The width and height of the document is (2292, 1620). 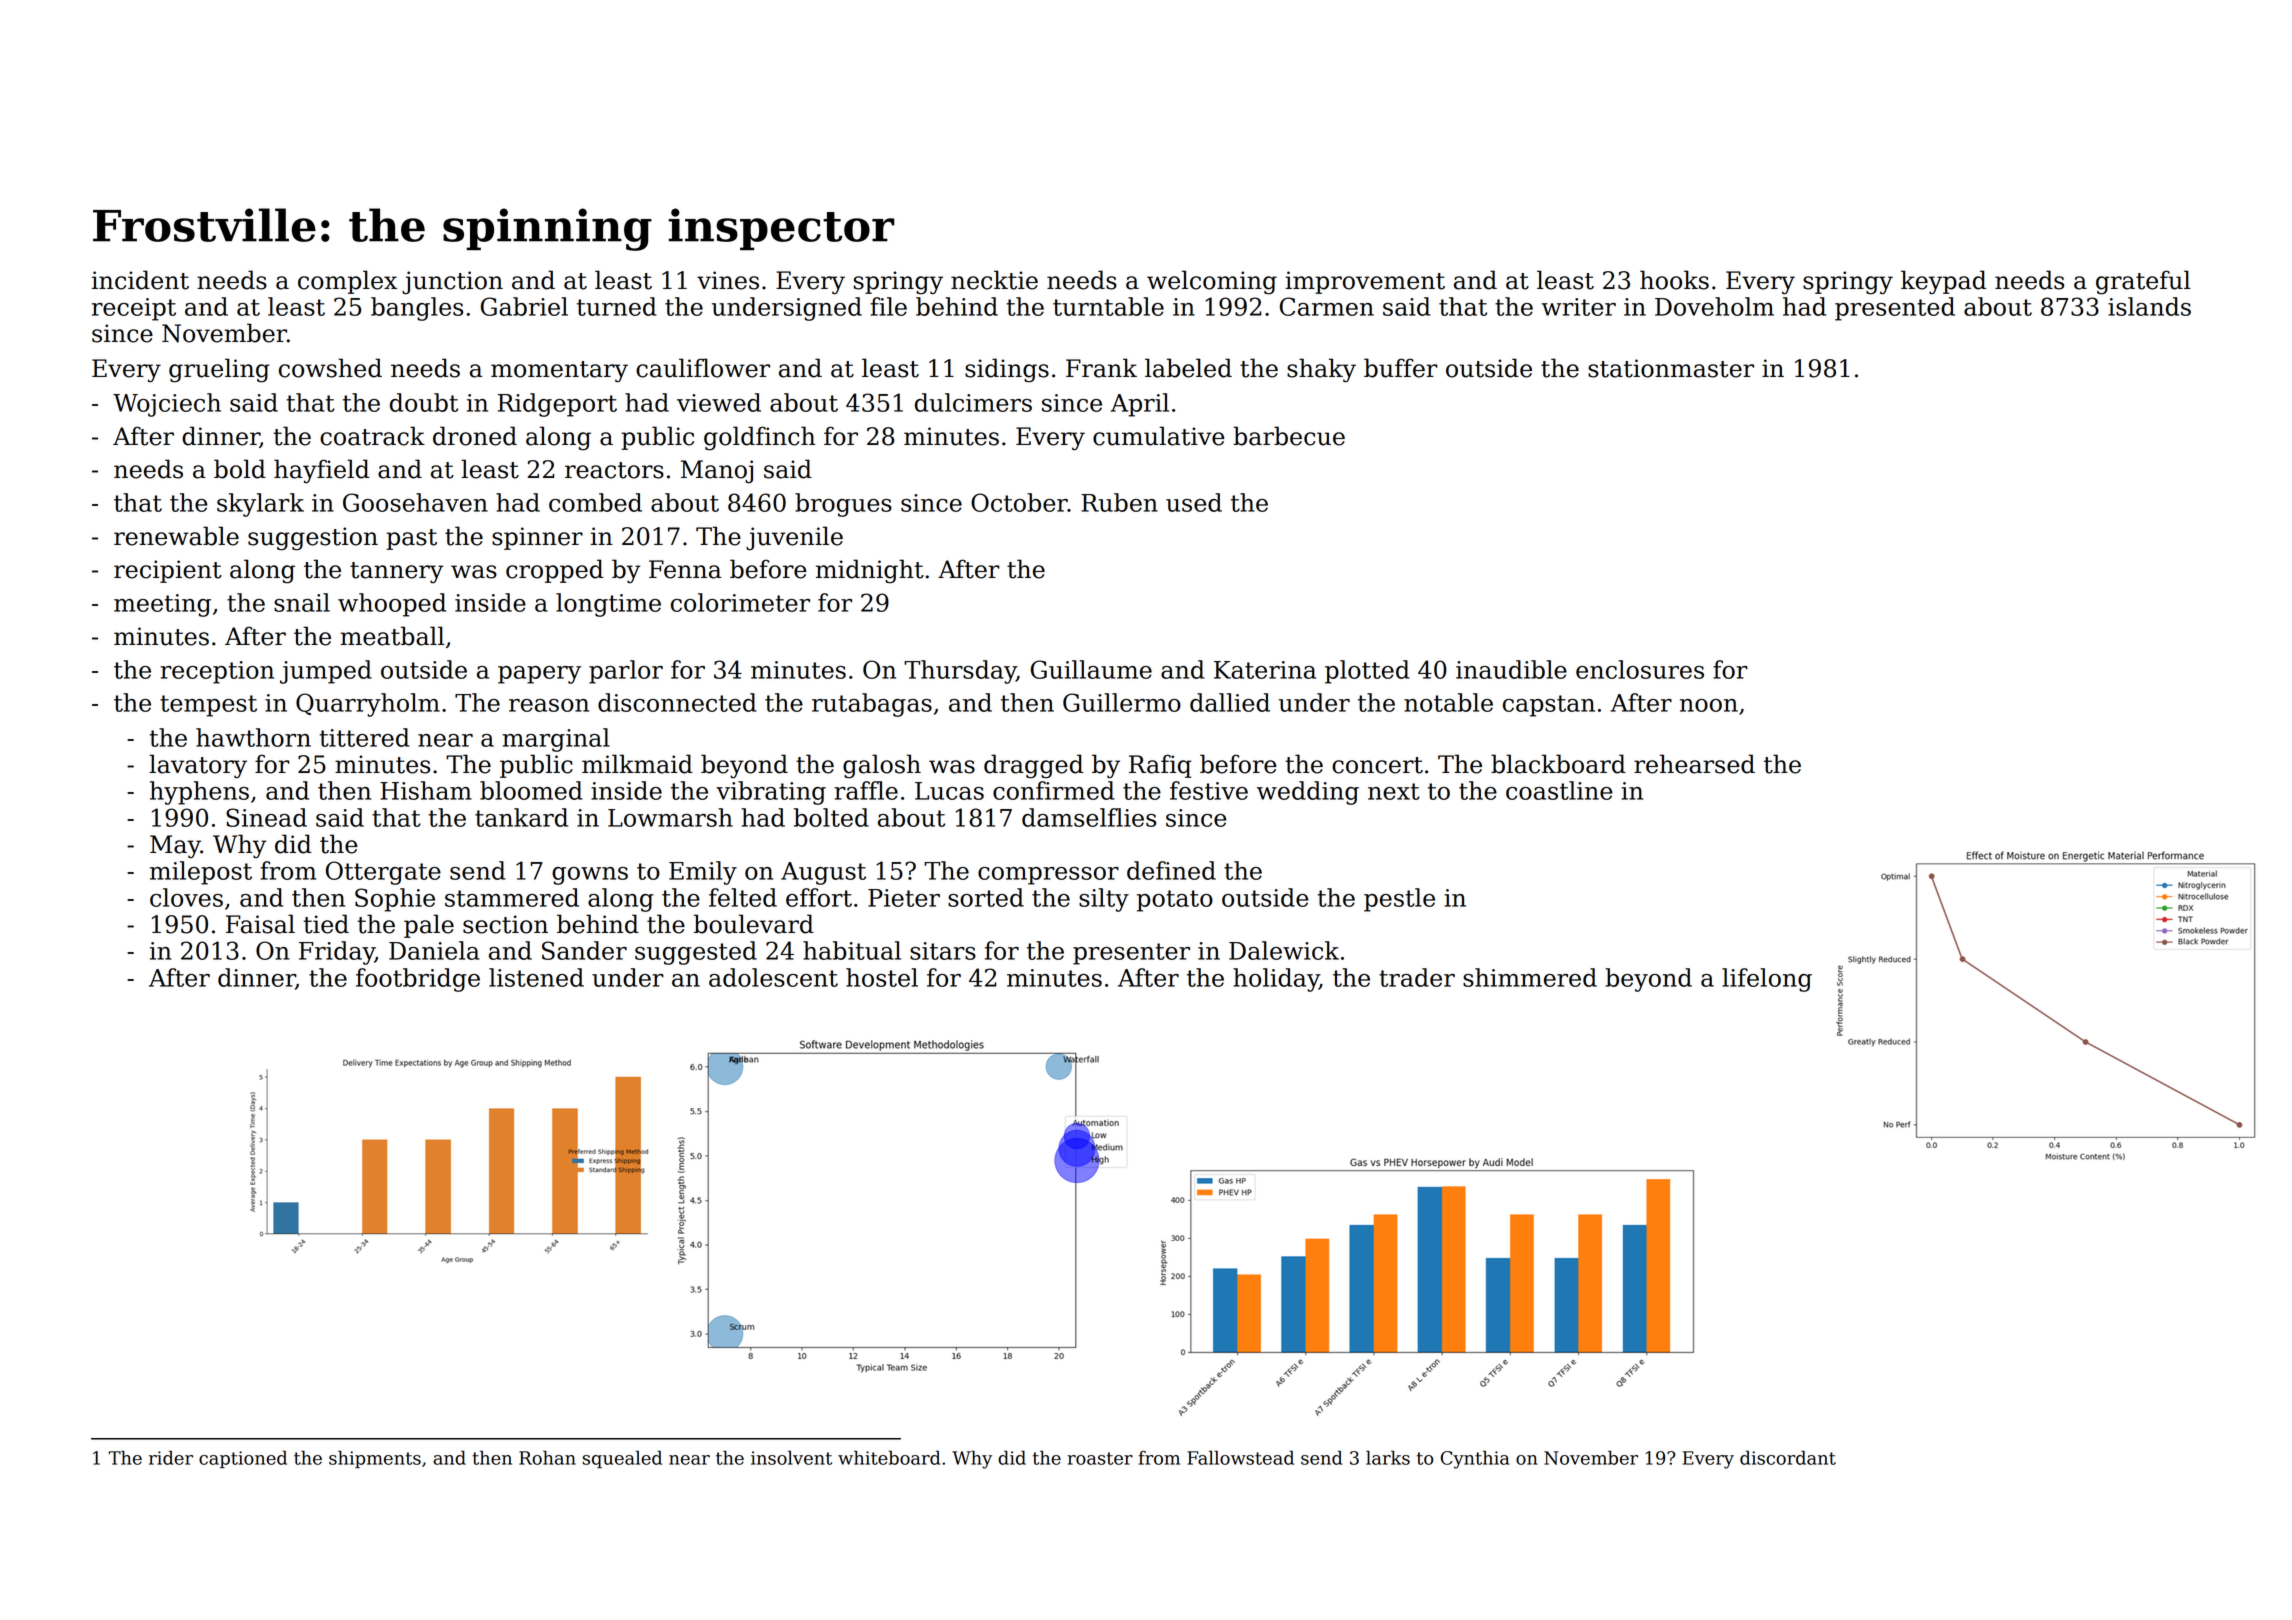 I want to click on enclosures, so click(x=1640, y=669).
